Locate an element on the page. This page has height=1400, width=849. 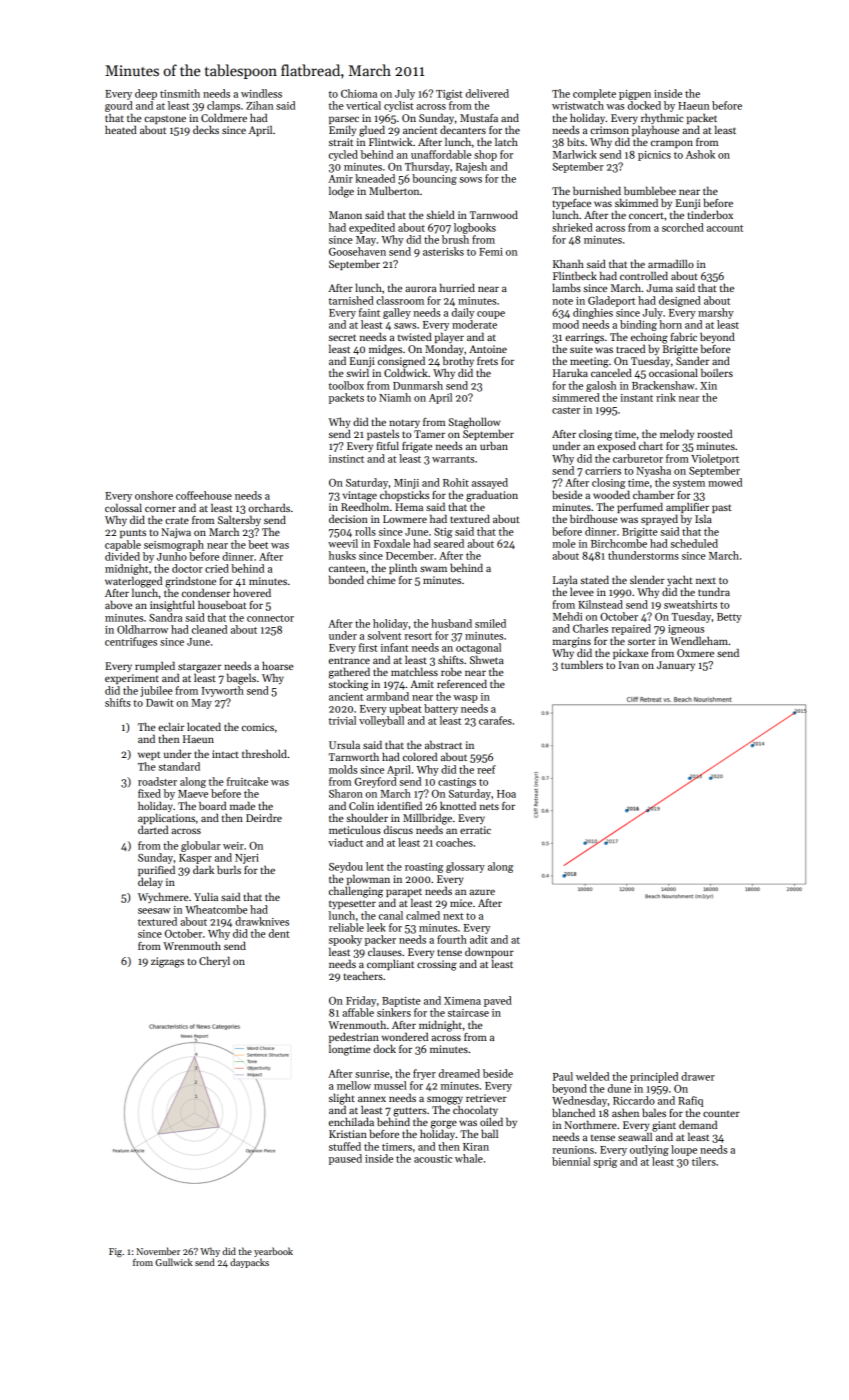
pigpen is located at coordinates (635, 95).
